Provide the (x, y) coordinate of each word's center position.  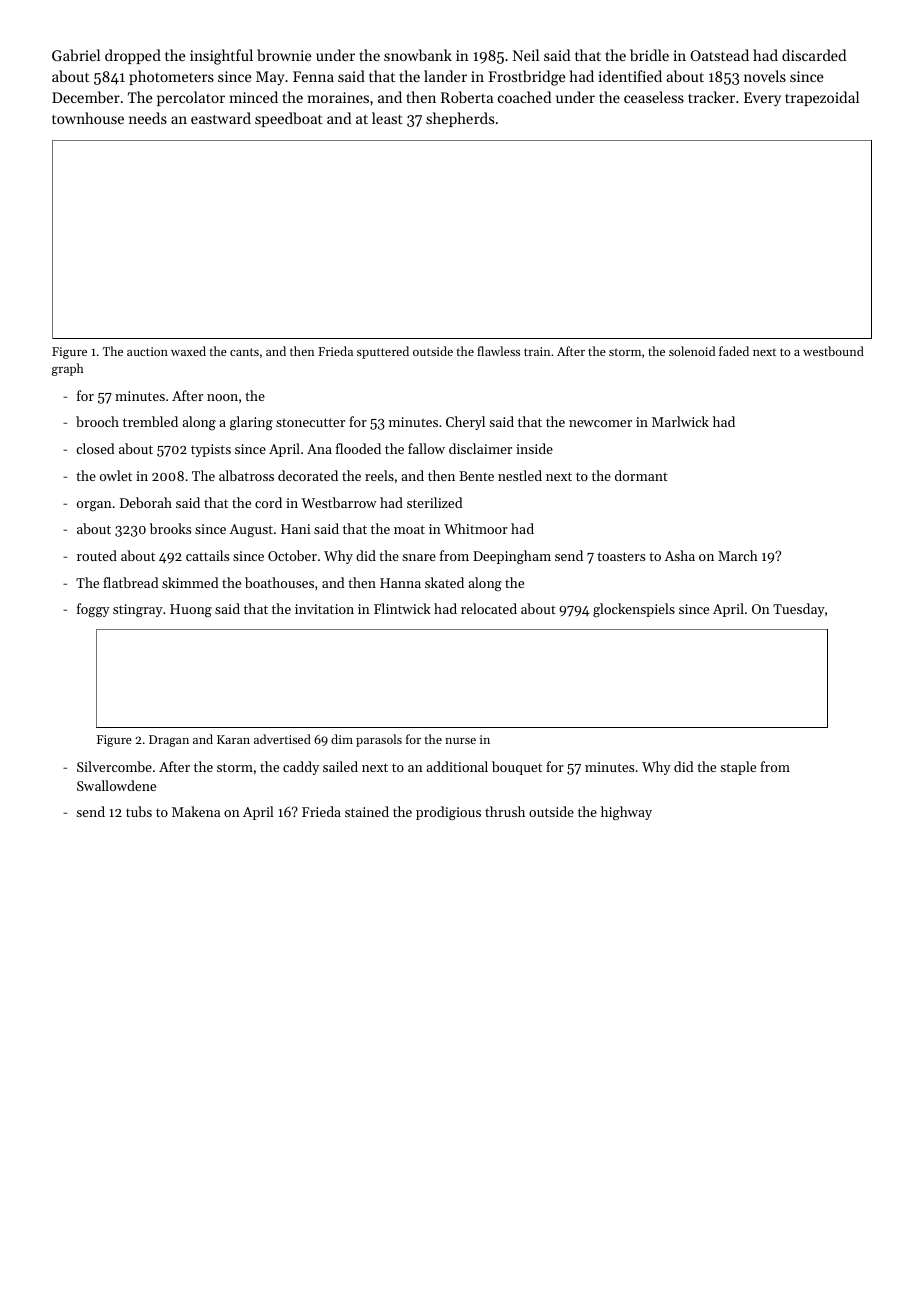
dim (342, 739)
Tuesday (799, 610)
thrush (505, 811)
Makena (196, 811)
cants (244, 352)
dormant (641, 475)
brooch (97, 421)
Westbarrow (339, 502)
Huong (191, 610)
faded (734, 351)
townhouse (88, 118)
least (387, 118)
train (537, 351)
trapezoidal (822, 98)
